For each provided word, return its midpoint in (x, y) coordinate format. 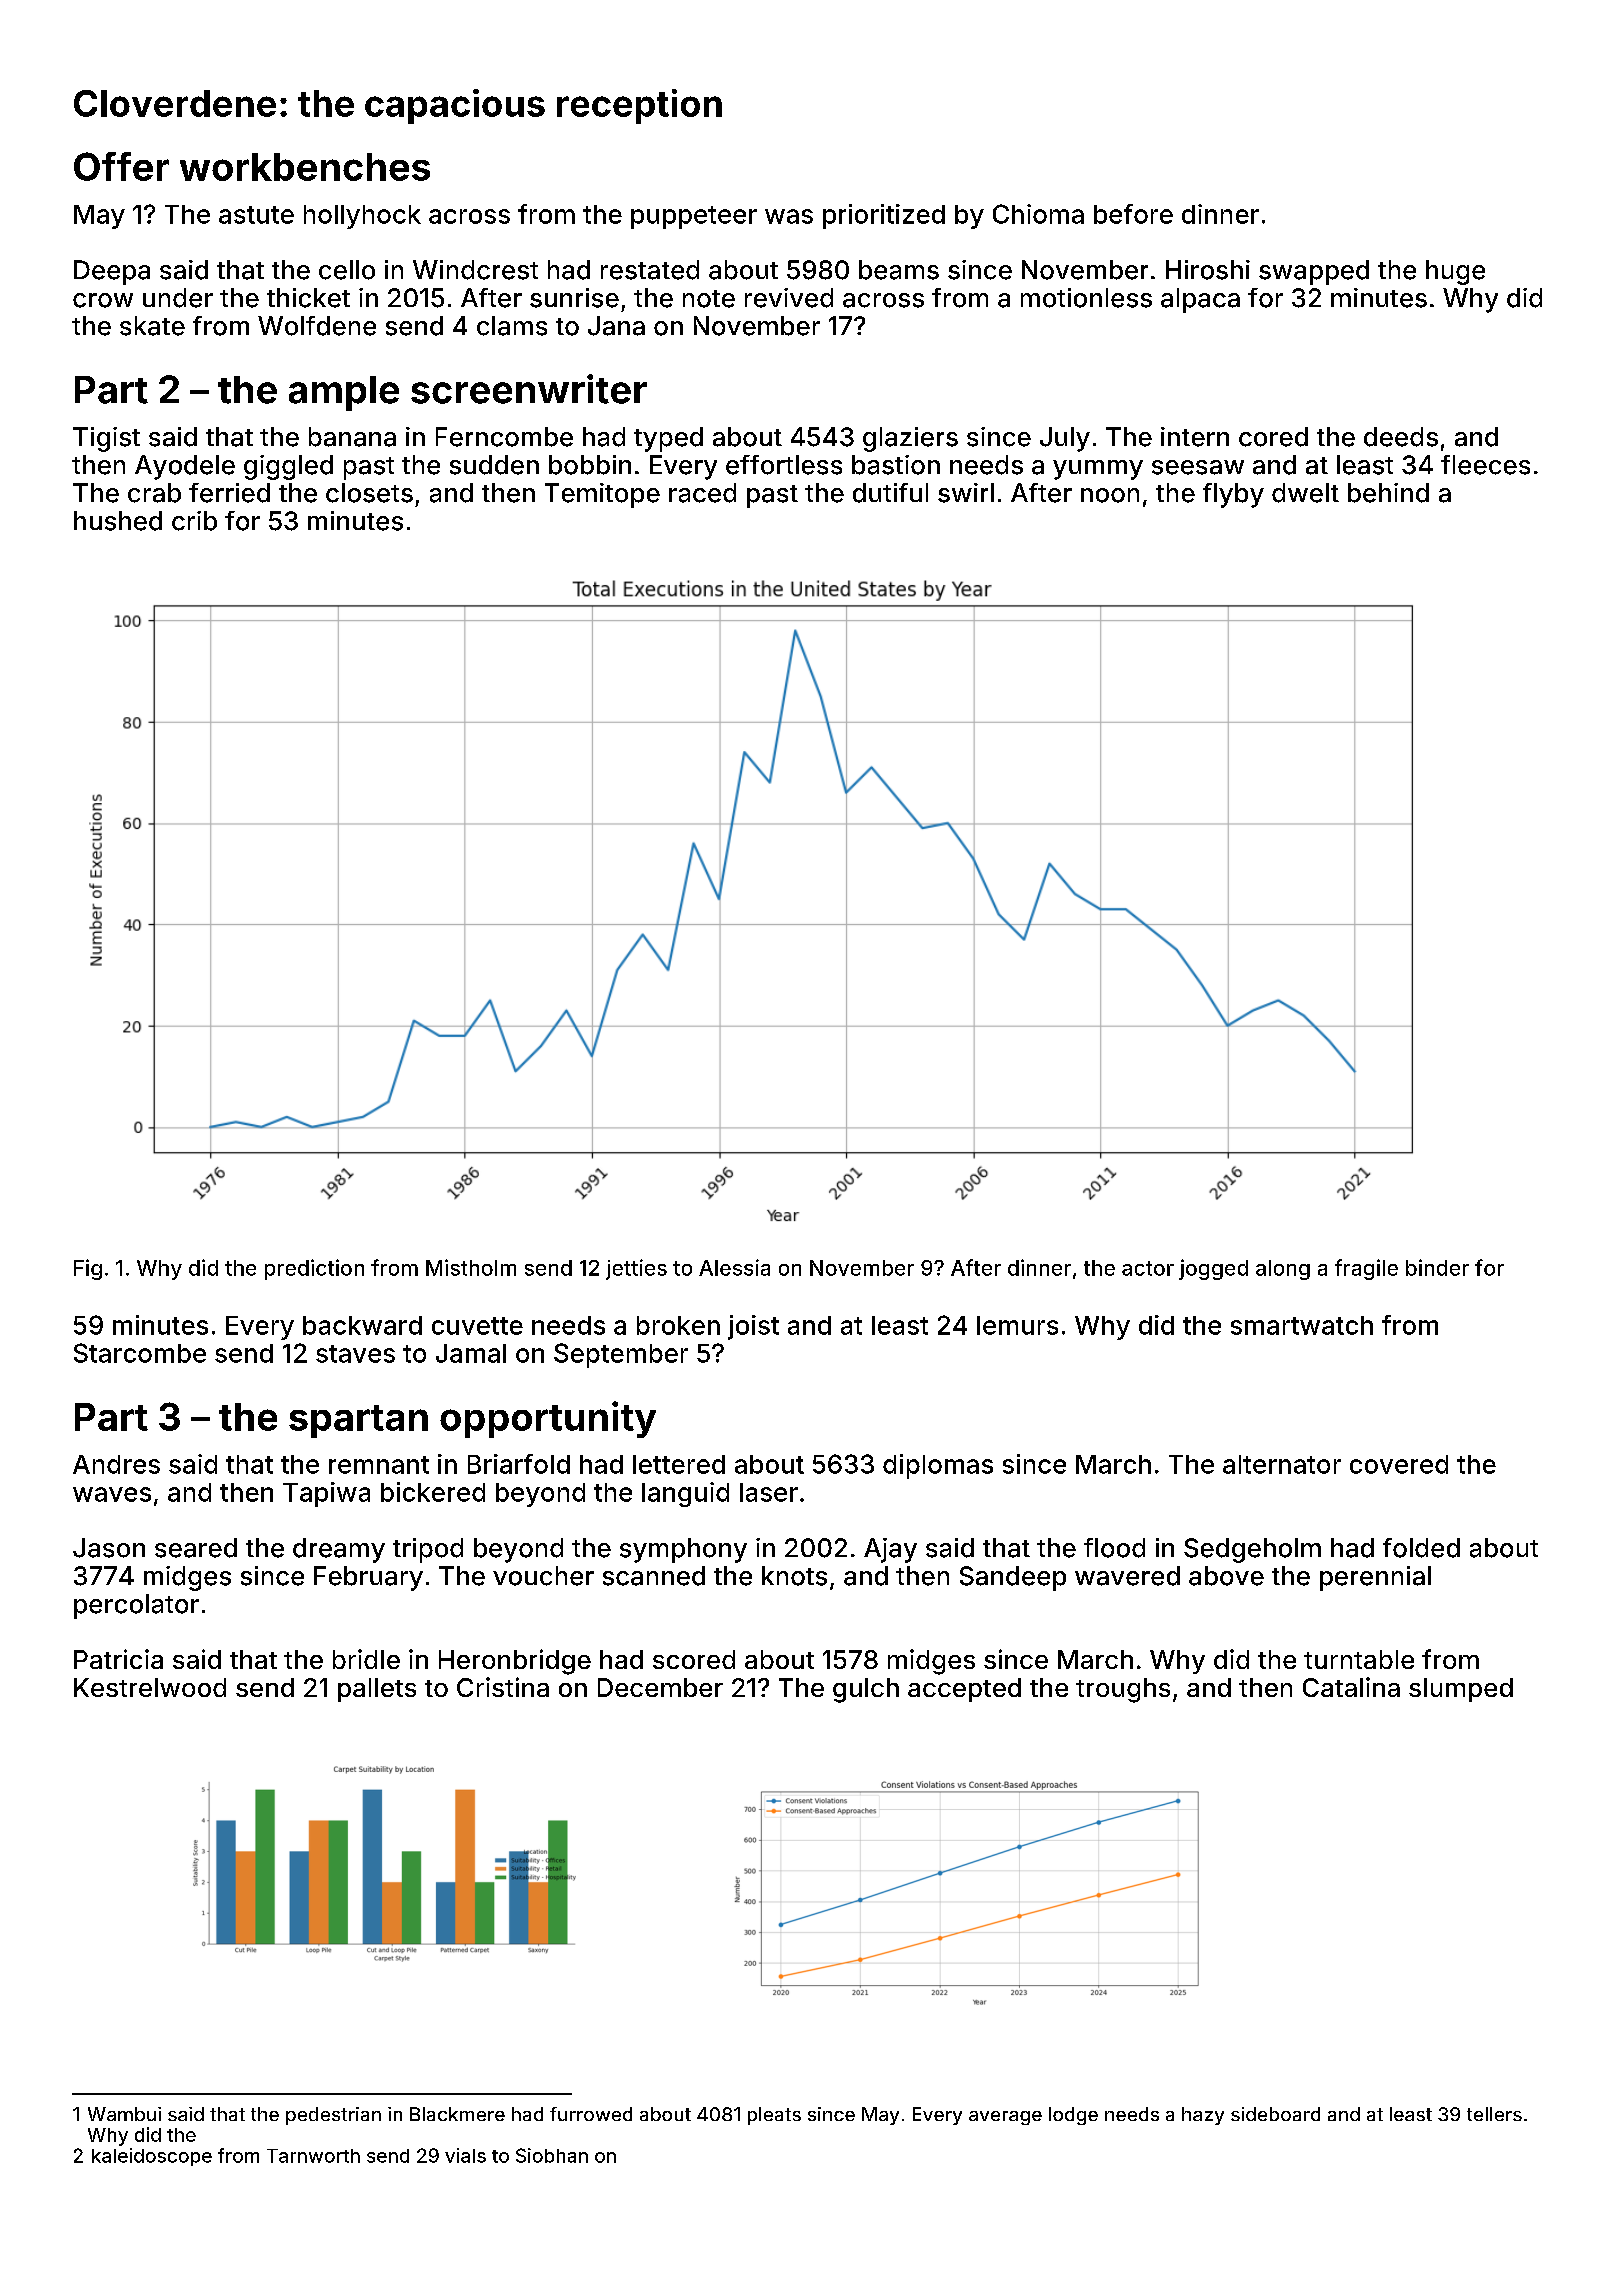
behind (1388, 493)
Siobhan (552, 2155)
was (789, 216)
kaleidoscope (152, 2157)
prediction (314, 1269)
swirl (966, 493)
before (1133, 214)
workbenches (305, 167)
